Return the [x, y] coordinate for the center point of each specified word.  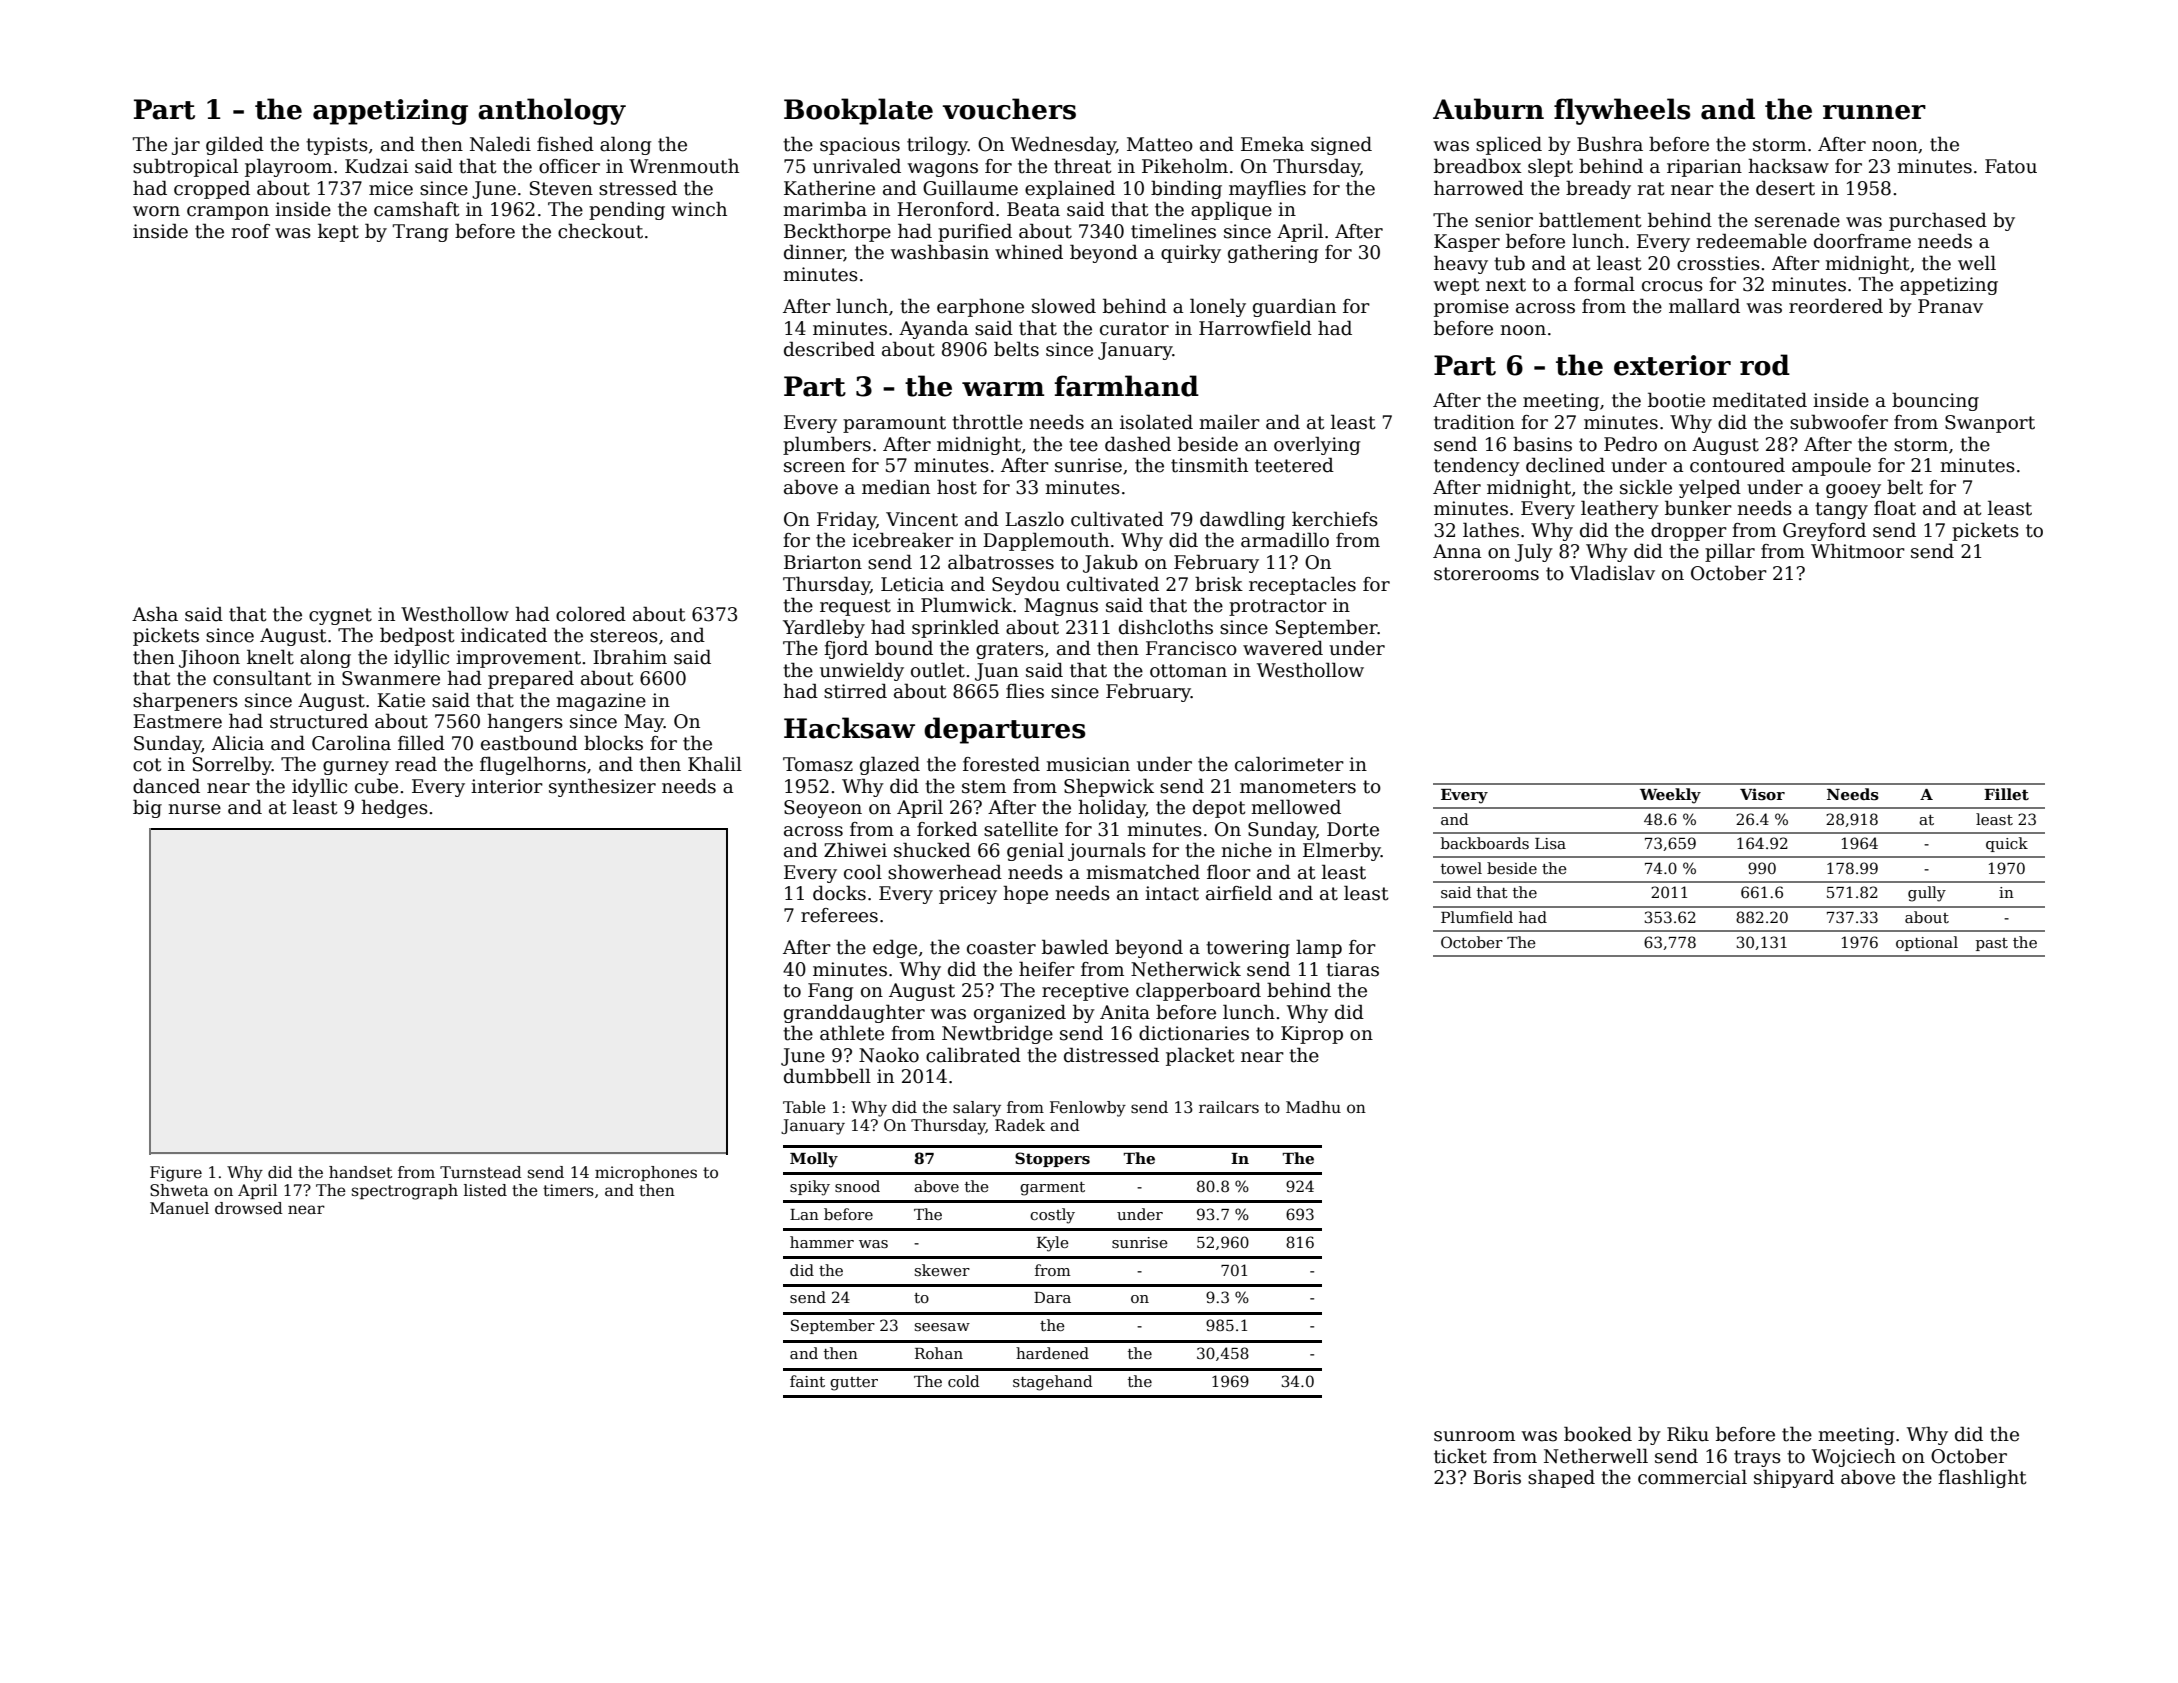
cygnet [340, 616]
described [829, 349]
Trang [420, 233]
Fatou [2011, 166]
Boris [1497, 1477]
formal [1604, 284]
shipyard [1794, 1478]
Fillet [2006, 794]
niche [1246, 850]
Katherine [829, 188]
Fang [830, 992]
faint [807, 1381]
